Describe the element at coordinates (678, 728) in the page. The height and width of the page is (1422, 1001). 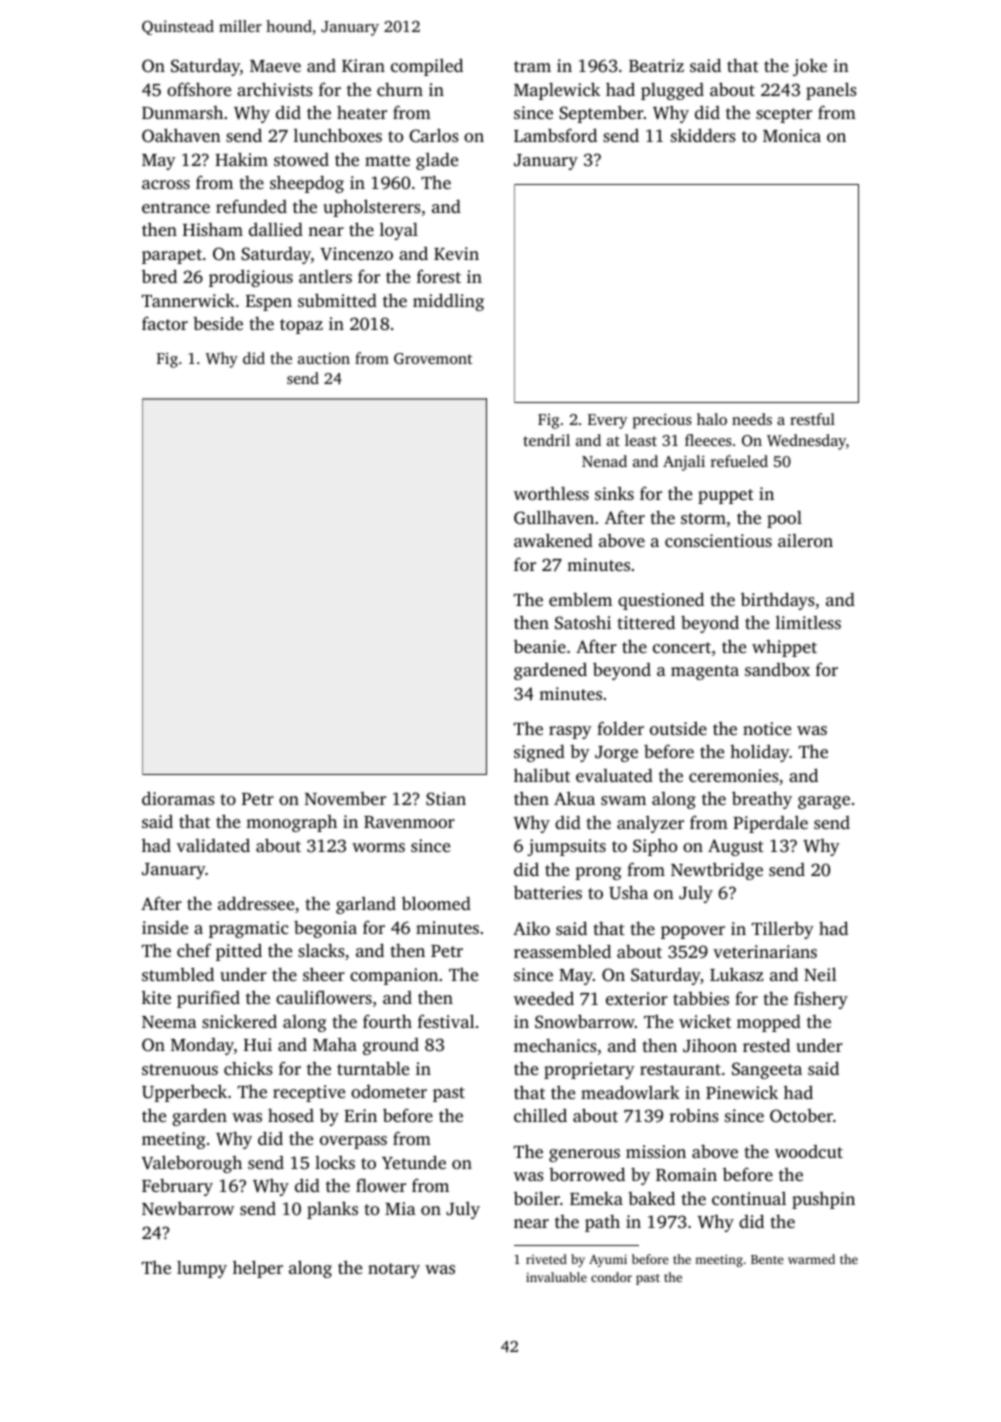
I see `outside` at that location.
